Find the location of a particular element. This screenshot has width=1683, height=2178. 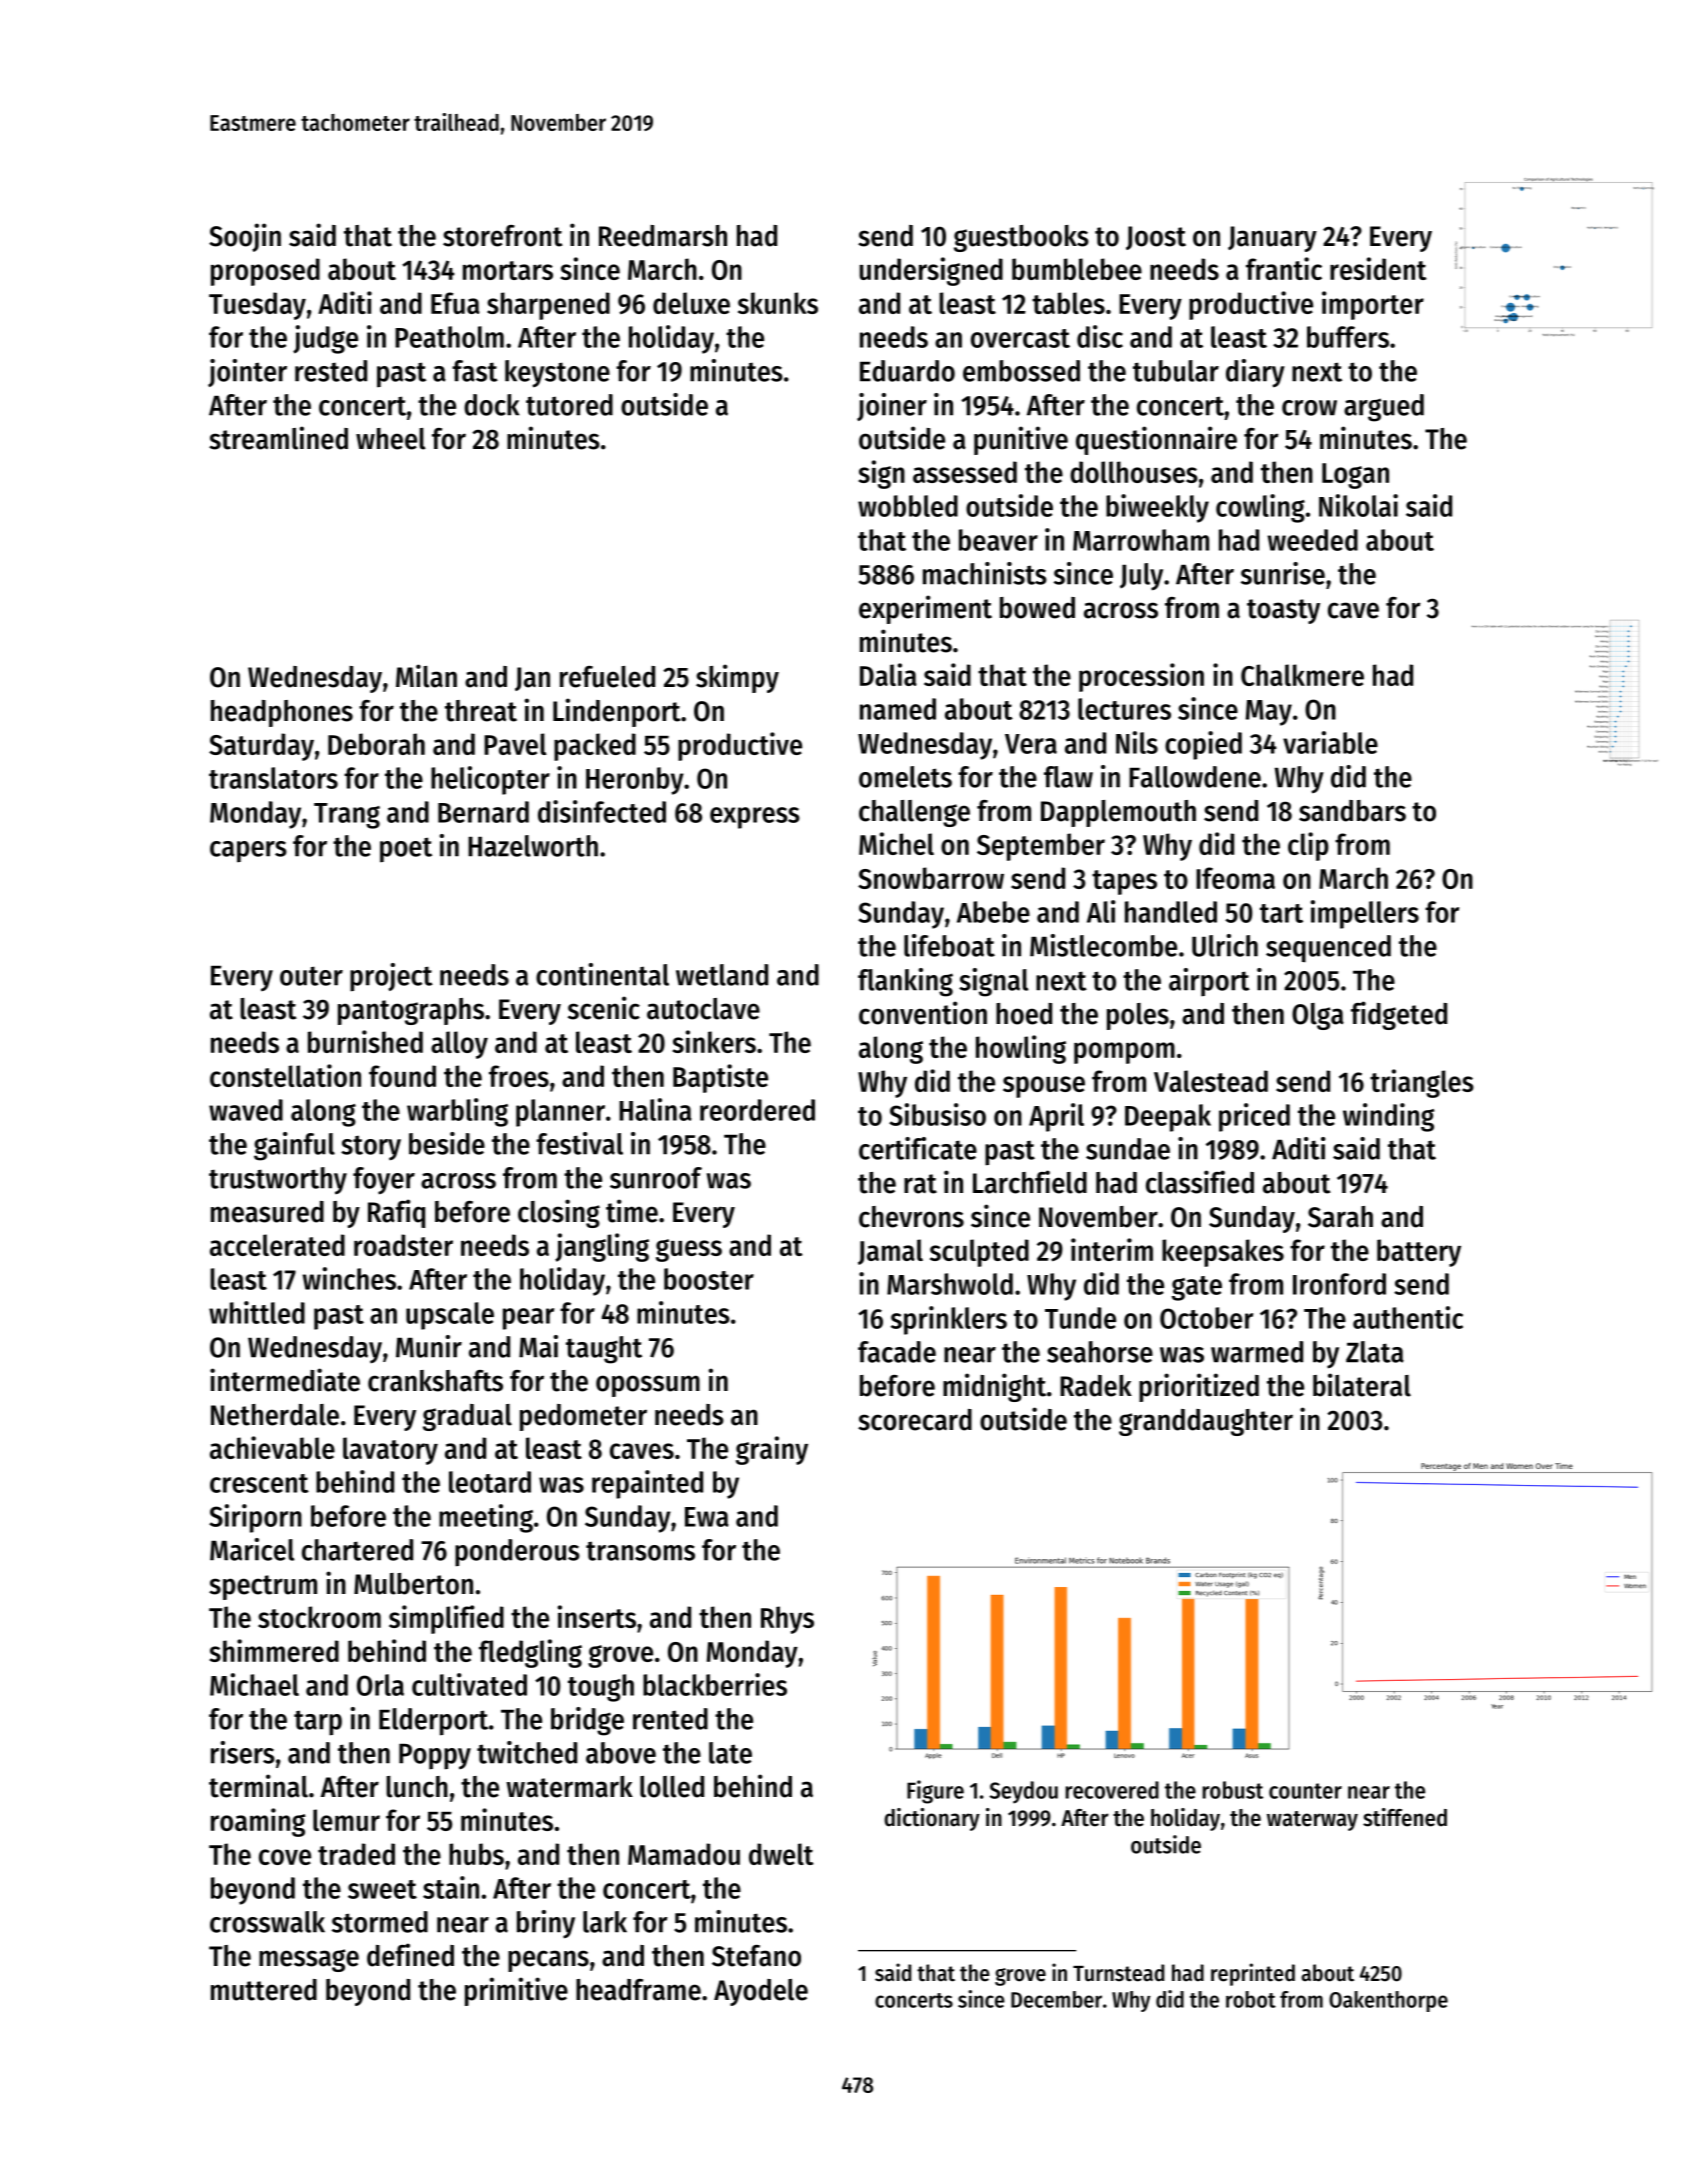

Snowbarrow is located at coordinates (931, 878).
